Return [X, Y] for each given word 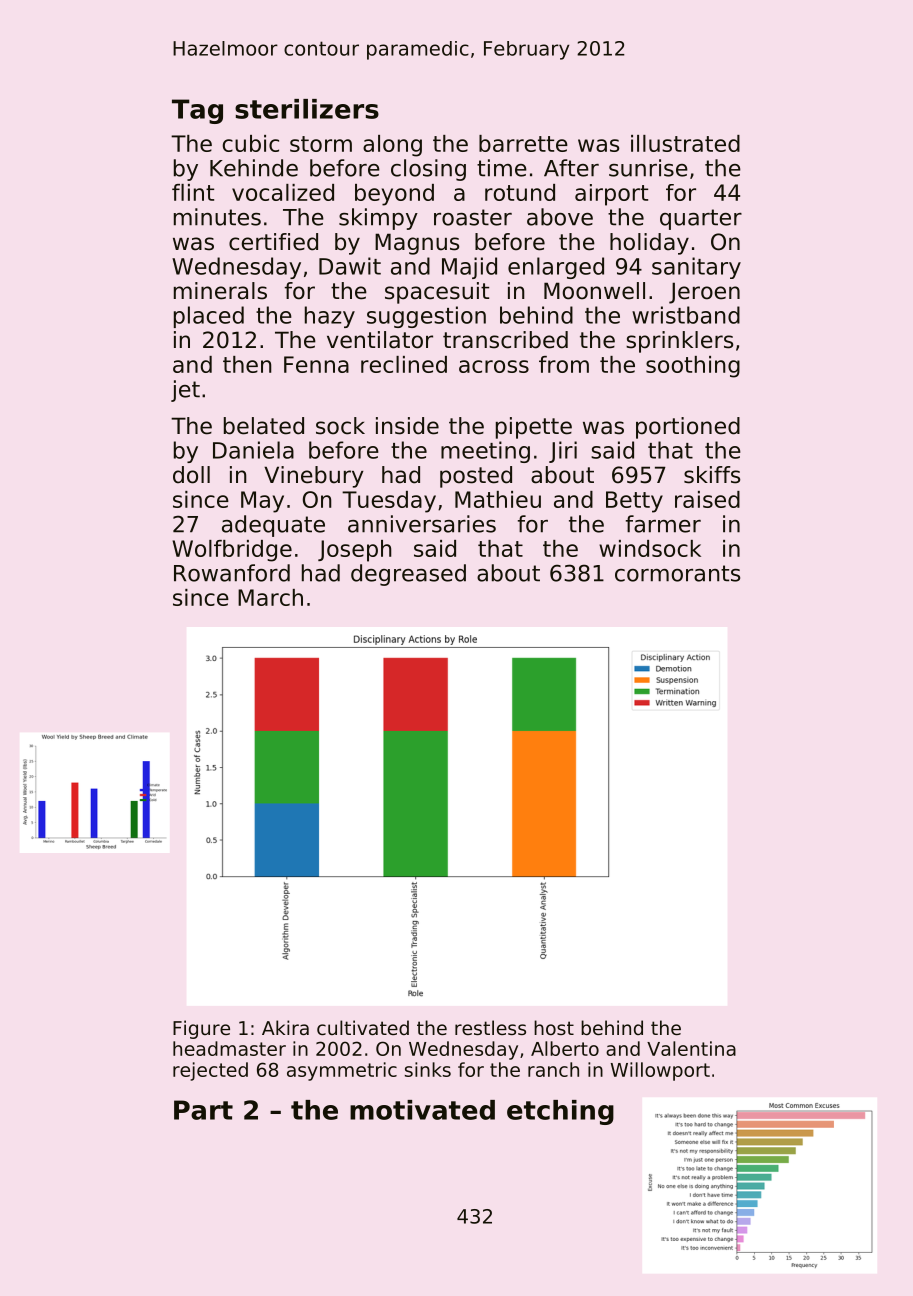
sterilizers [307, 109]
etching [560, 1112]
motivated [422, 1110]
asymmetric [342, 1071]
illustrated [685, 143]
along [392, 146]
